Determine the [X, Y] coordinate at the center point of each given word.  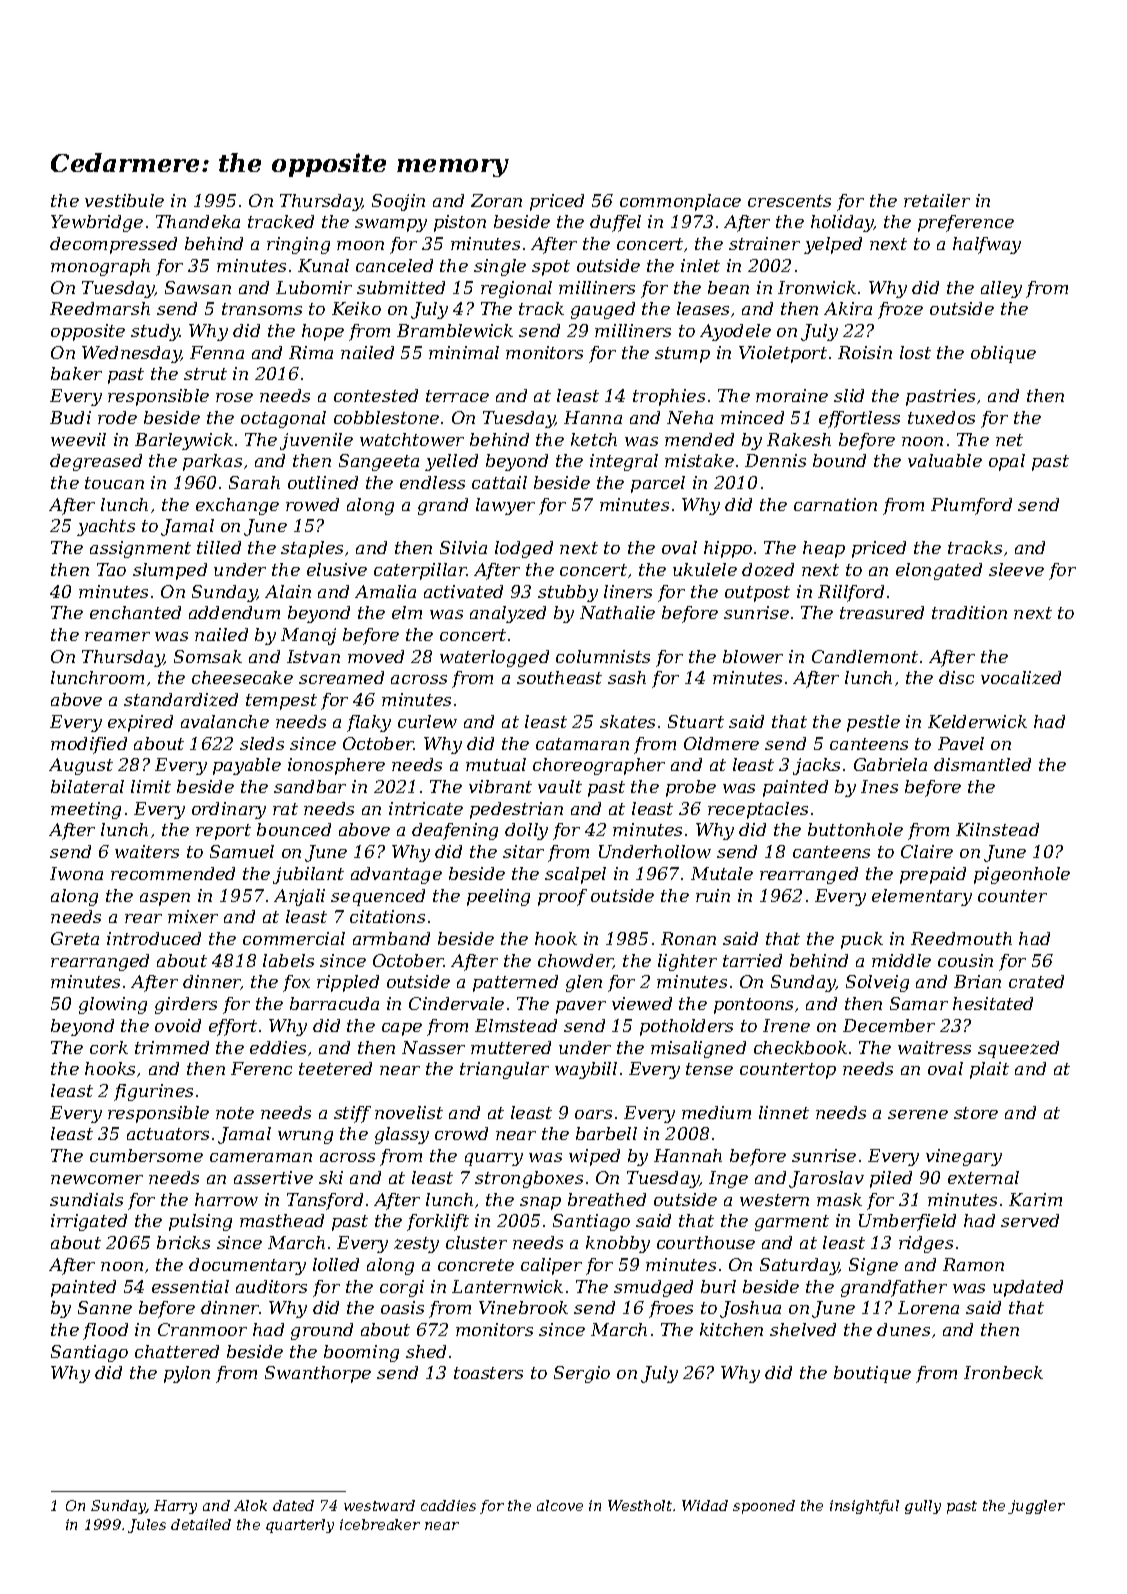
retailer [937, 200]
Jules [147, 1526]
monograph [100, 267]
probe [691, 788]
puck [862, 940]
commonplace [680, 202]
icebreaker [380, 1524]
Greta [75, 938]
